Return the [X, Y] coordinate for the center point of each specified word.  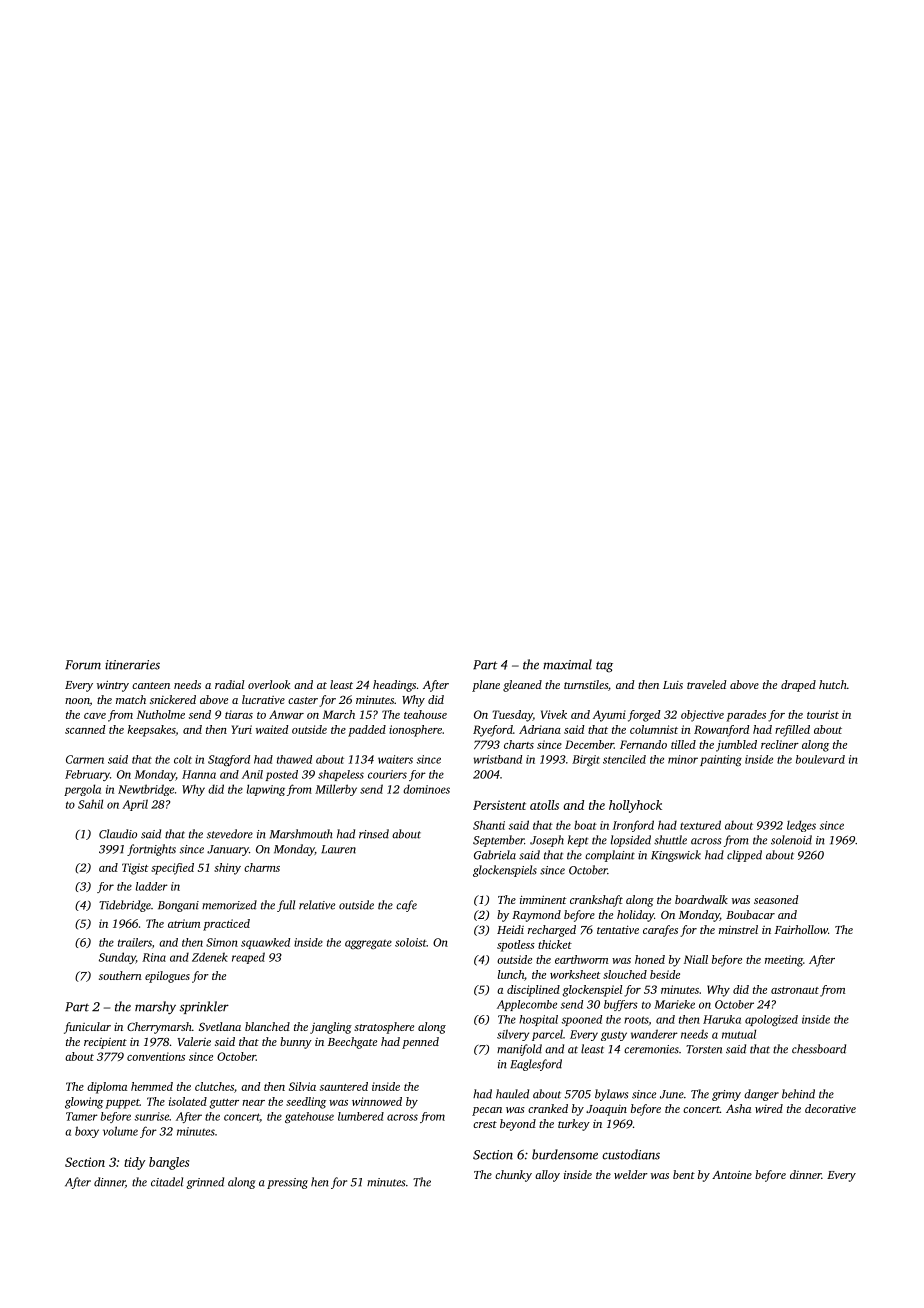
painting [721, 760]
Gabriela [495, 855]
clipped [744, 856]
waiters [395, 759]
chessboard [819, 1049]
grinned [205, 1183]
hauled [512, 1094]
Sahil [90, 804]
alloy [547, 1176]
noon [77, 702]
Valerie [194, 1041]
